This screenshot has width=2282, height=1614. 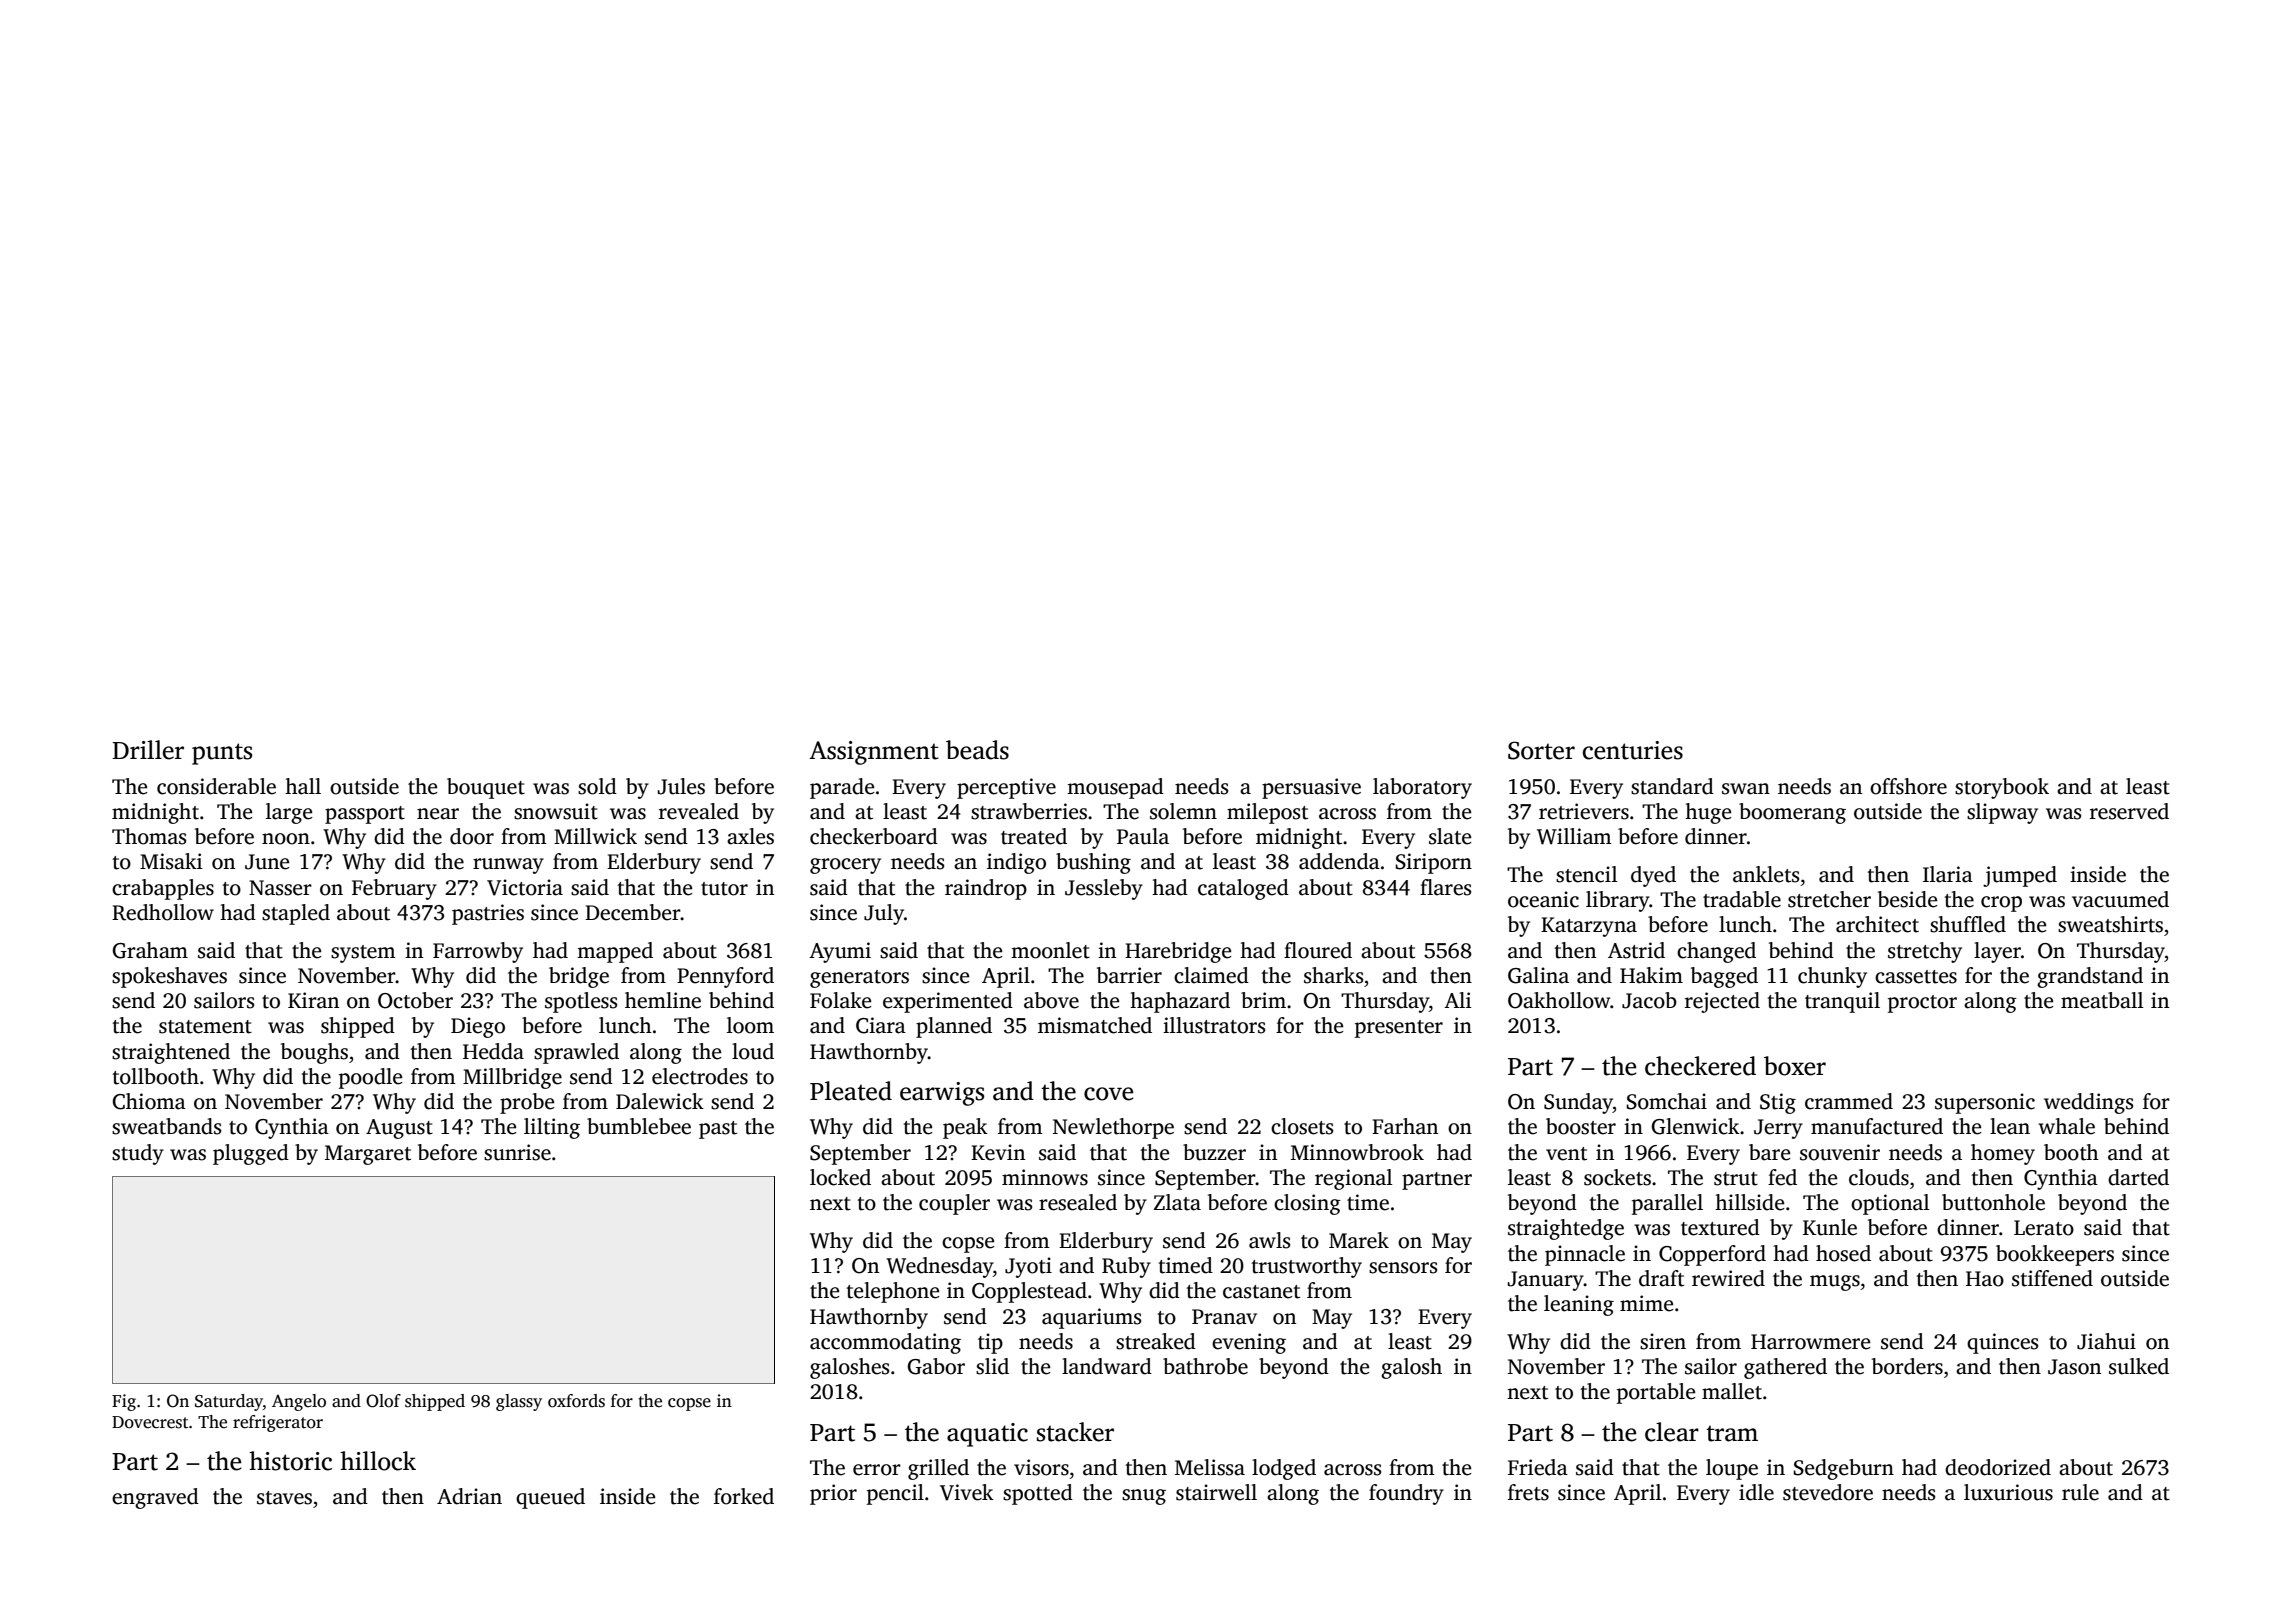 What do you see at coordinates (1566, 1154) in the screenshot?
I see `vent` at bounding box center [1566, 1154].
